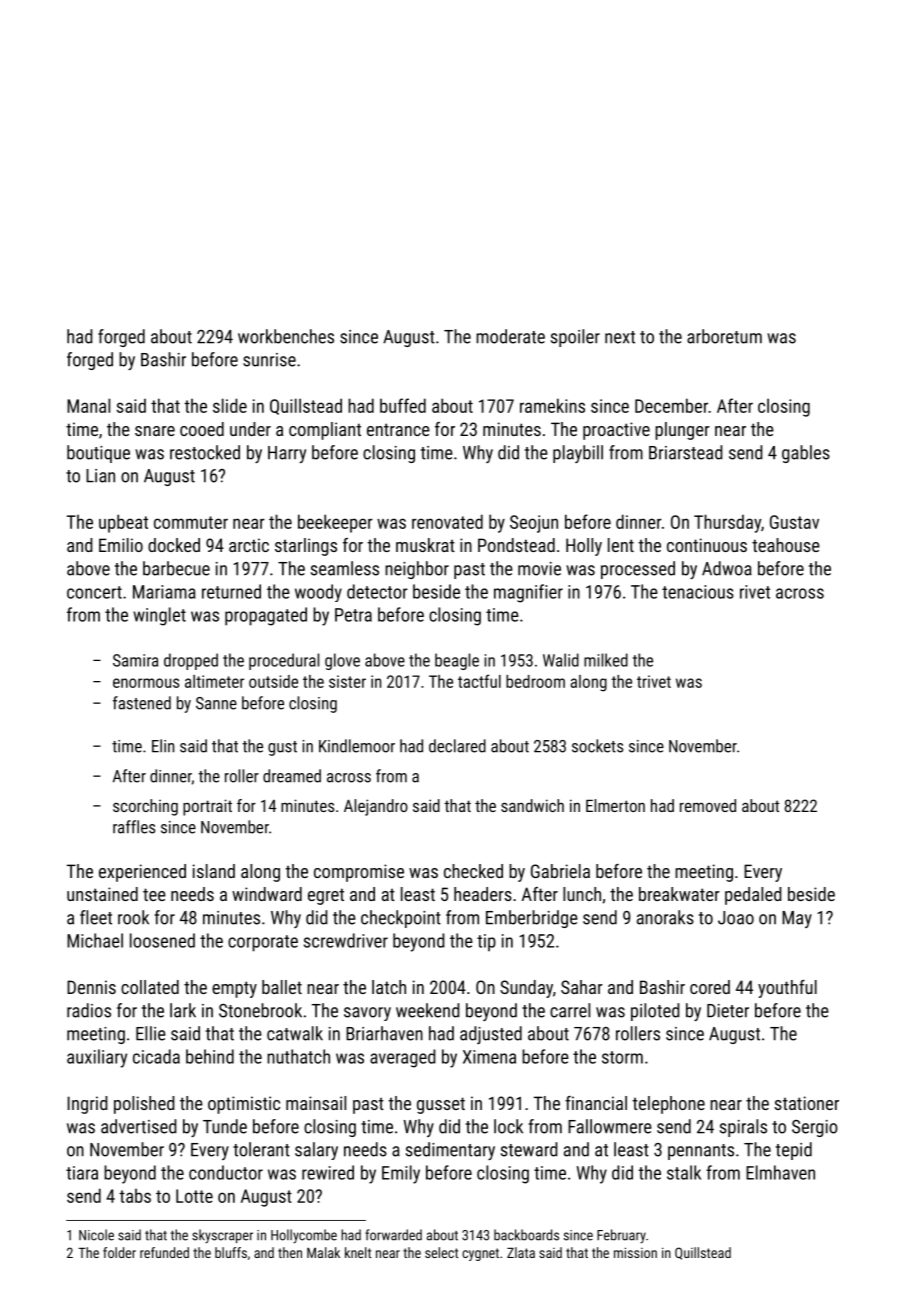 The height and width of the screenshot is (1316, 908). I want to click on polished, so click(144, 1105).
